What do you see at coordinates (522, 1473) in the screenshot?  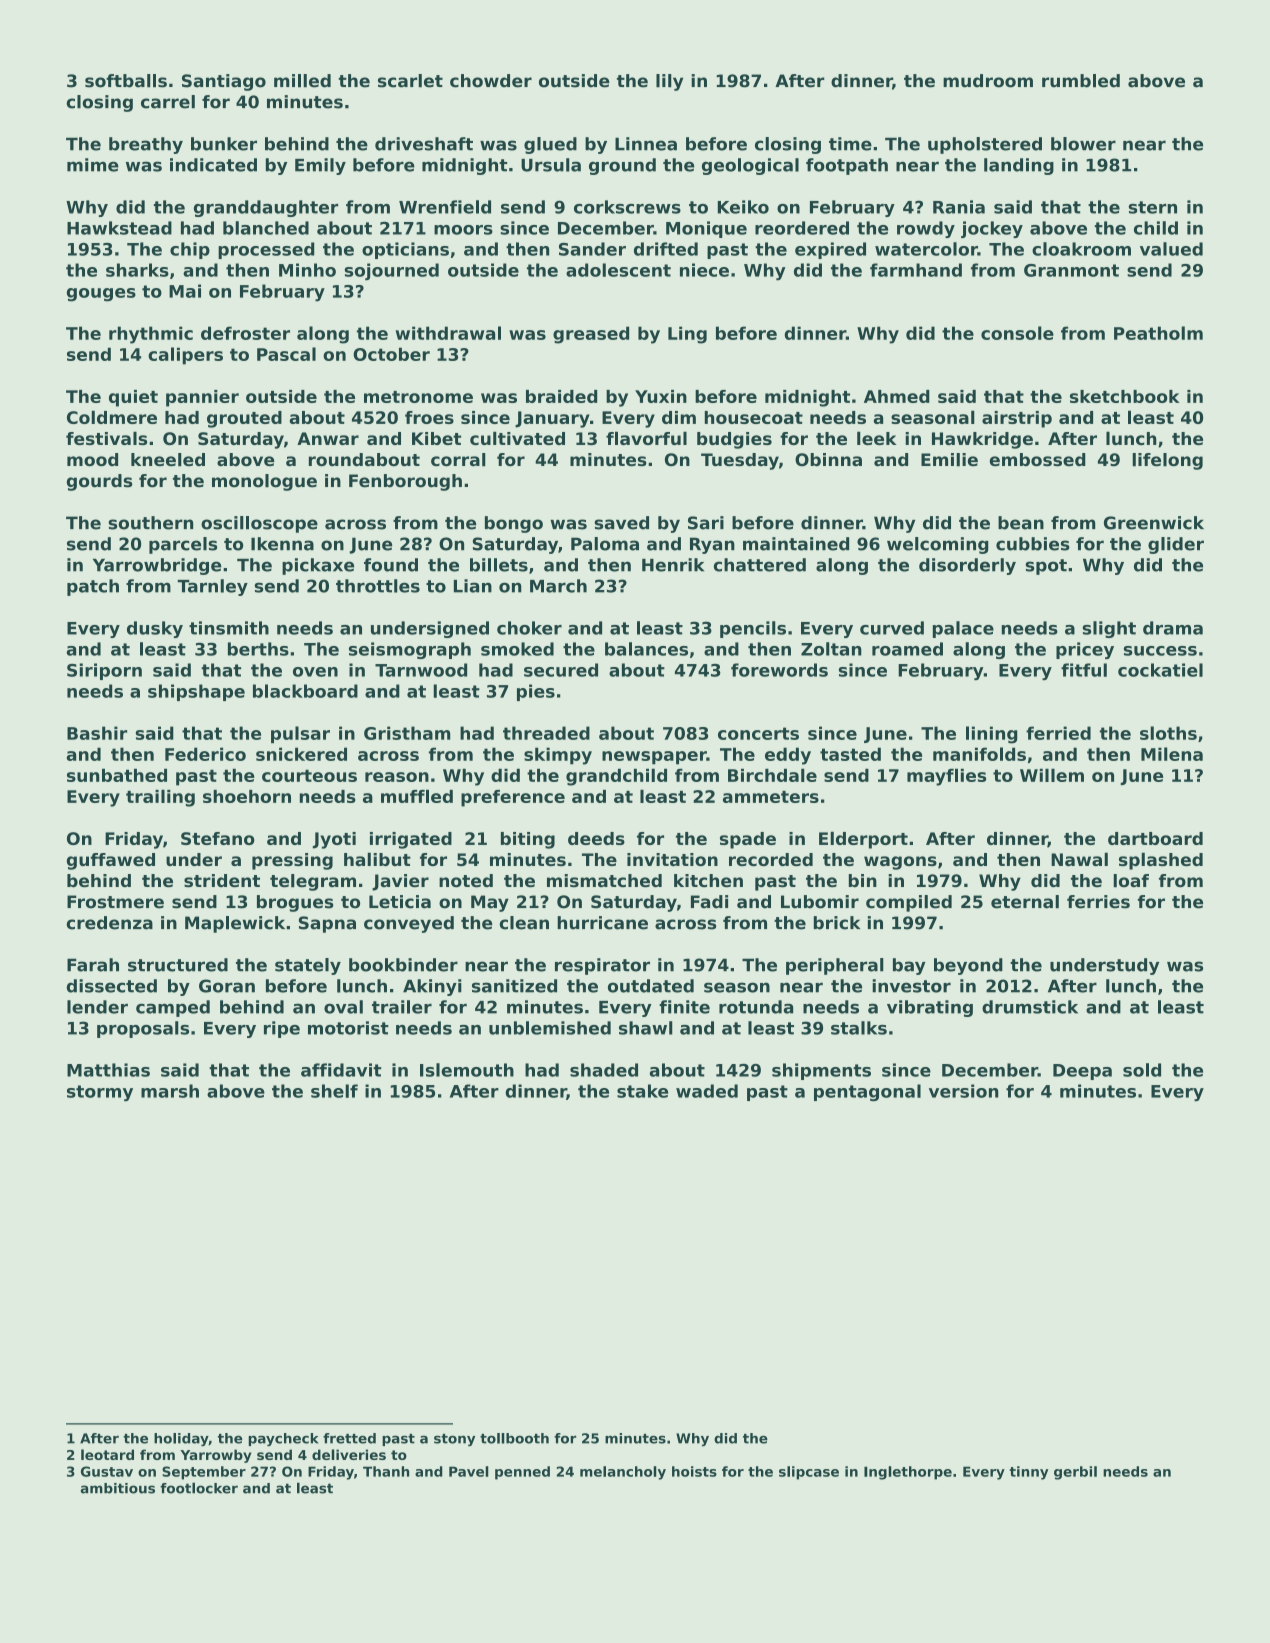 I see `penned` at bounding box center [522, 1473].
